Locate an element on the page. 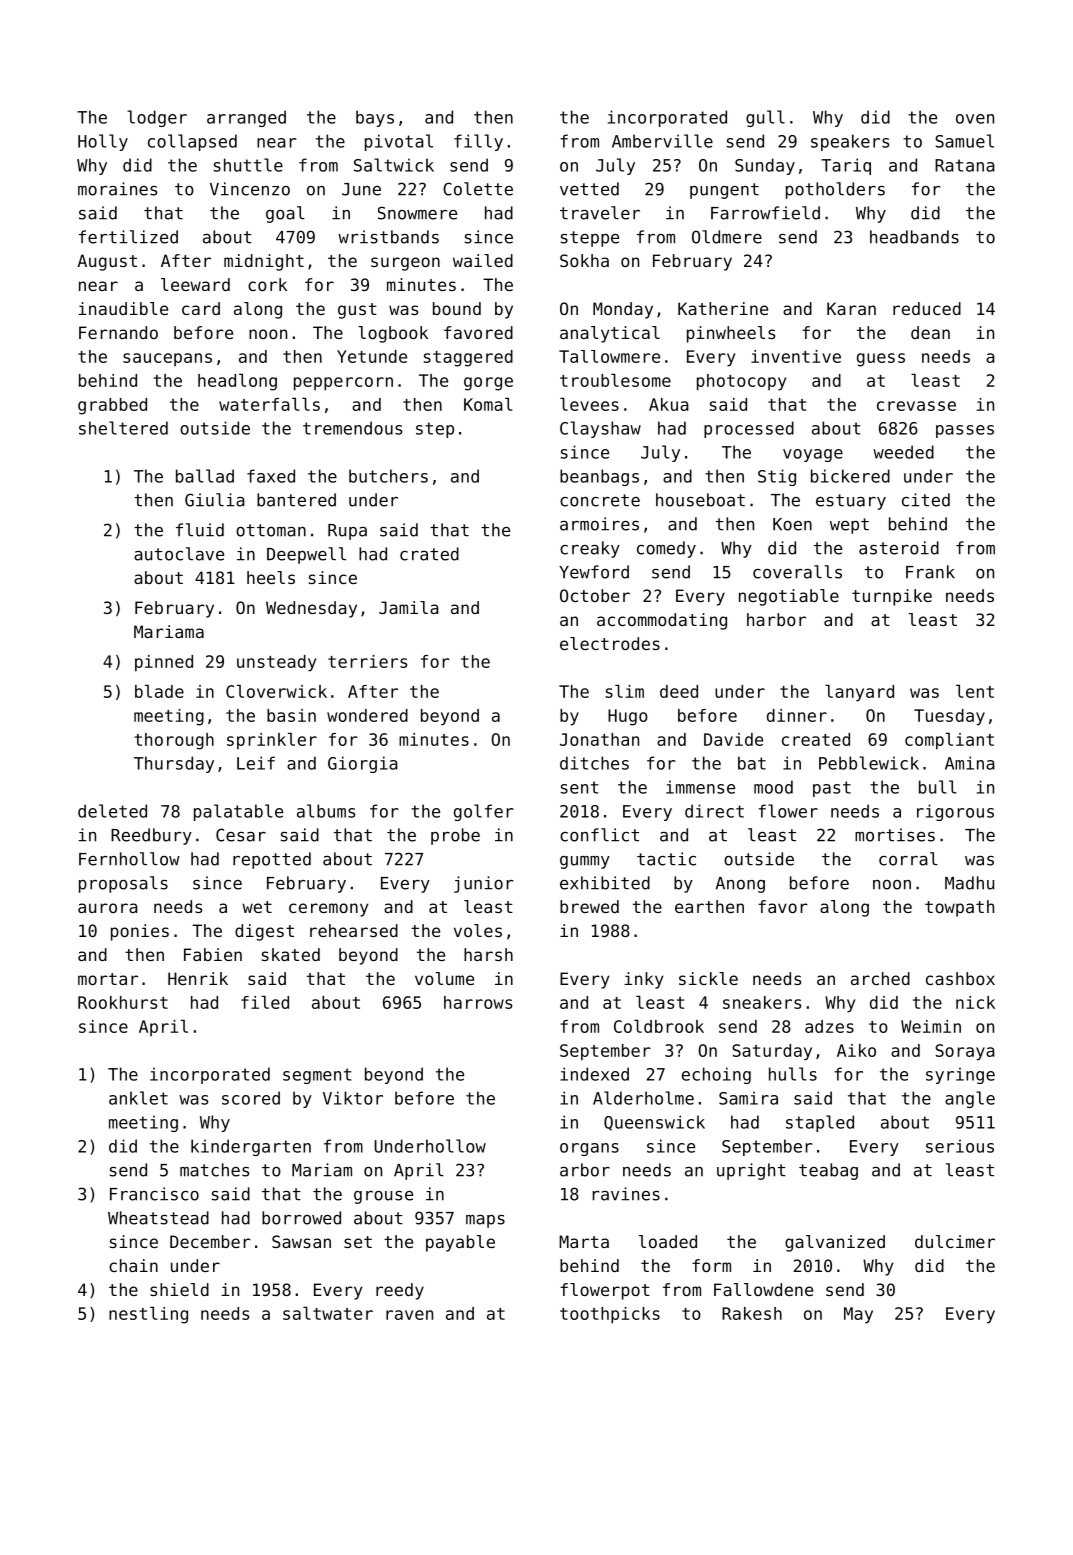  raven is located at coordinates (409, 1315).
